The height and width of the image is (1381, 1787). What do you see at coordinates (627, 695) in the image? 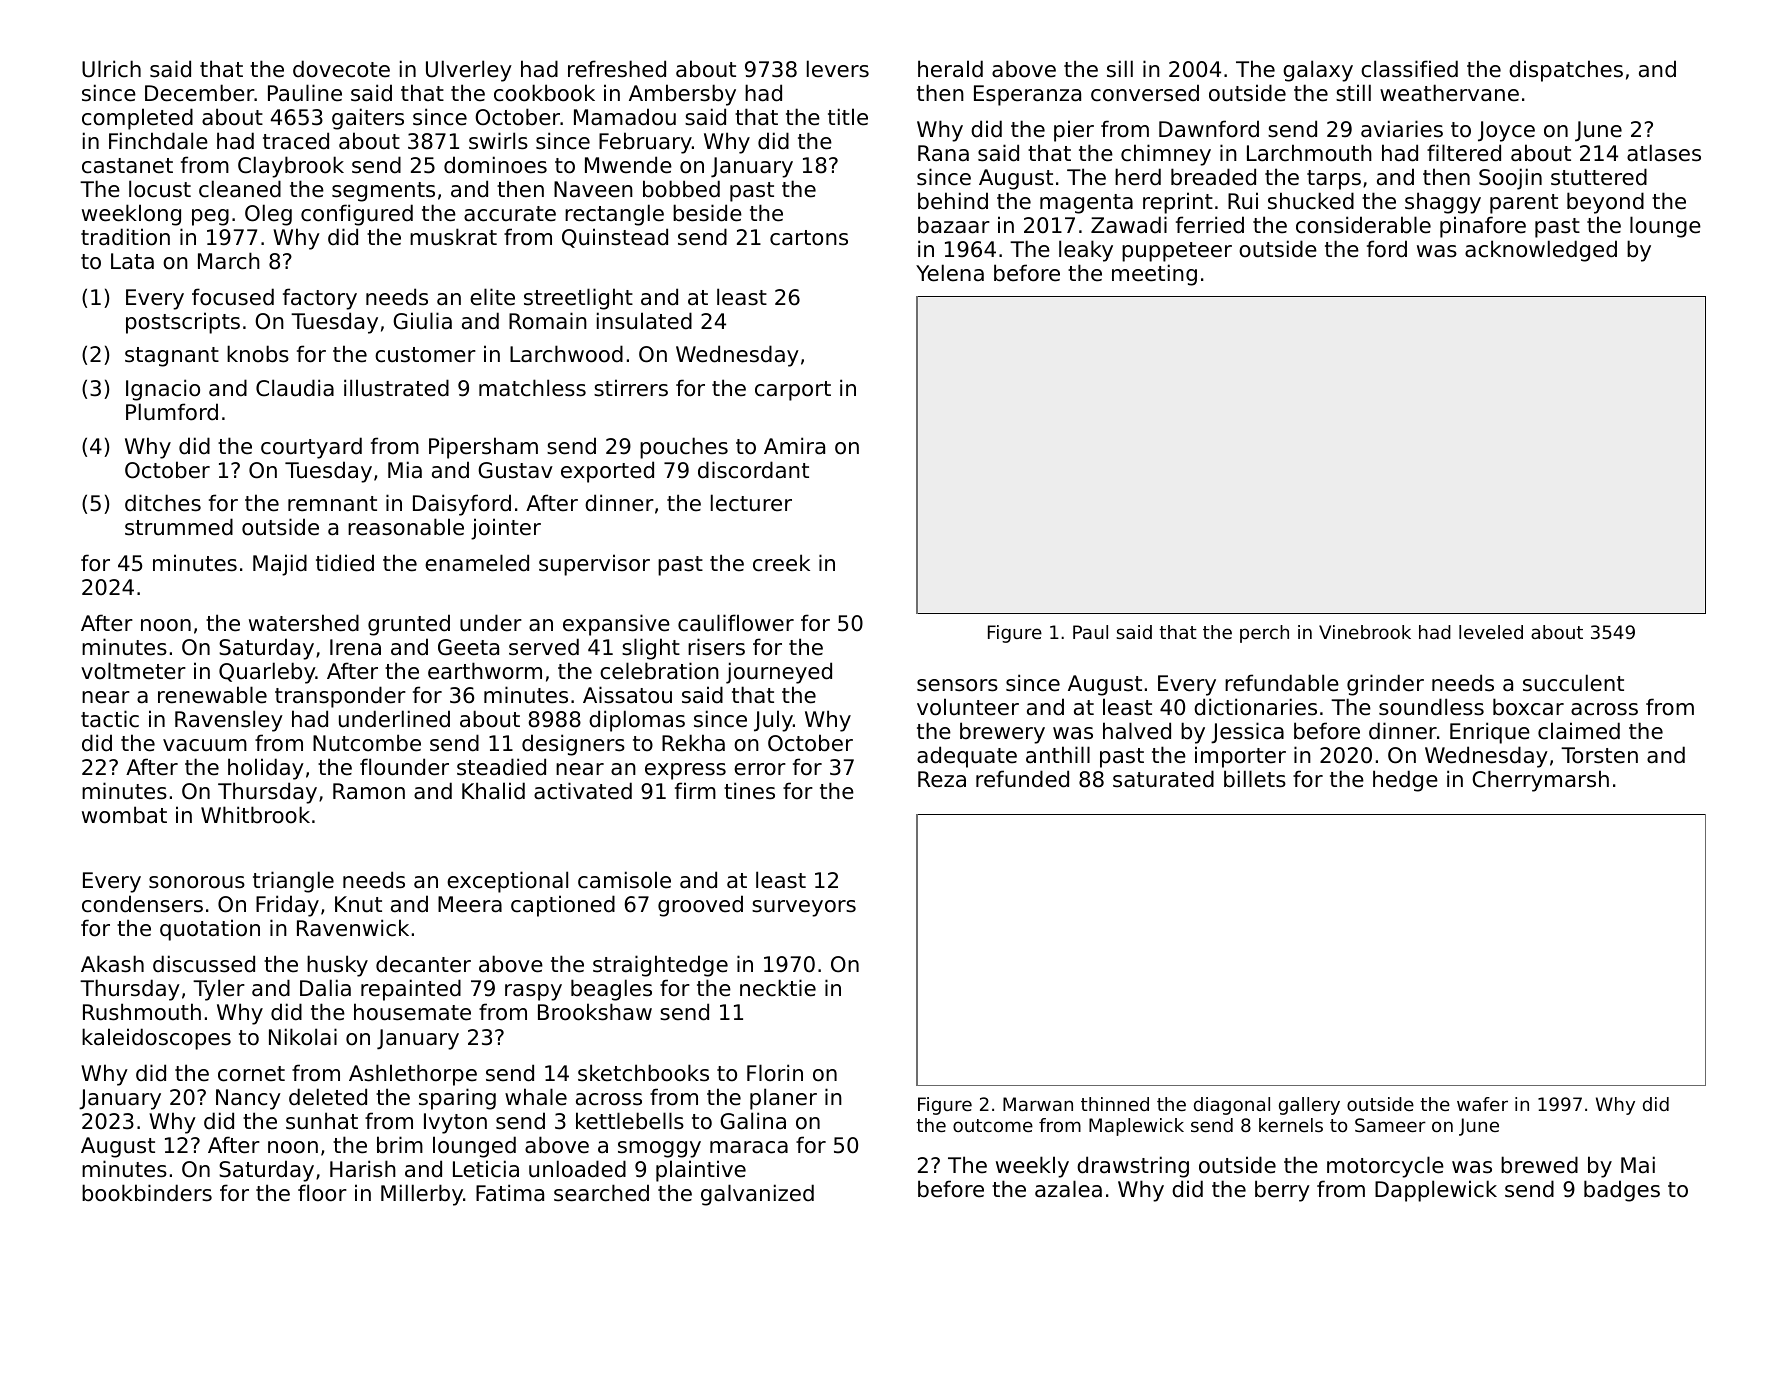
I see `Aissatou` at bounding box center [627, 695].
